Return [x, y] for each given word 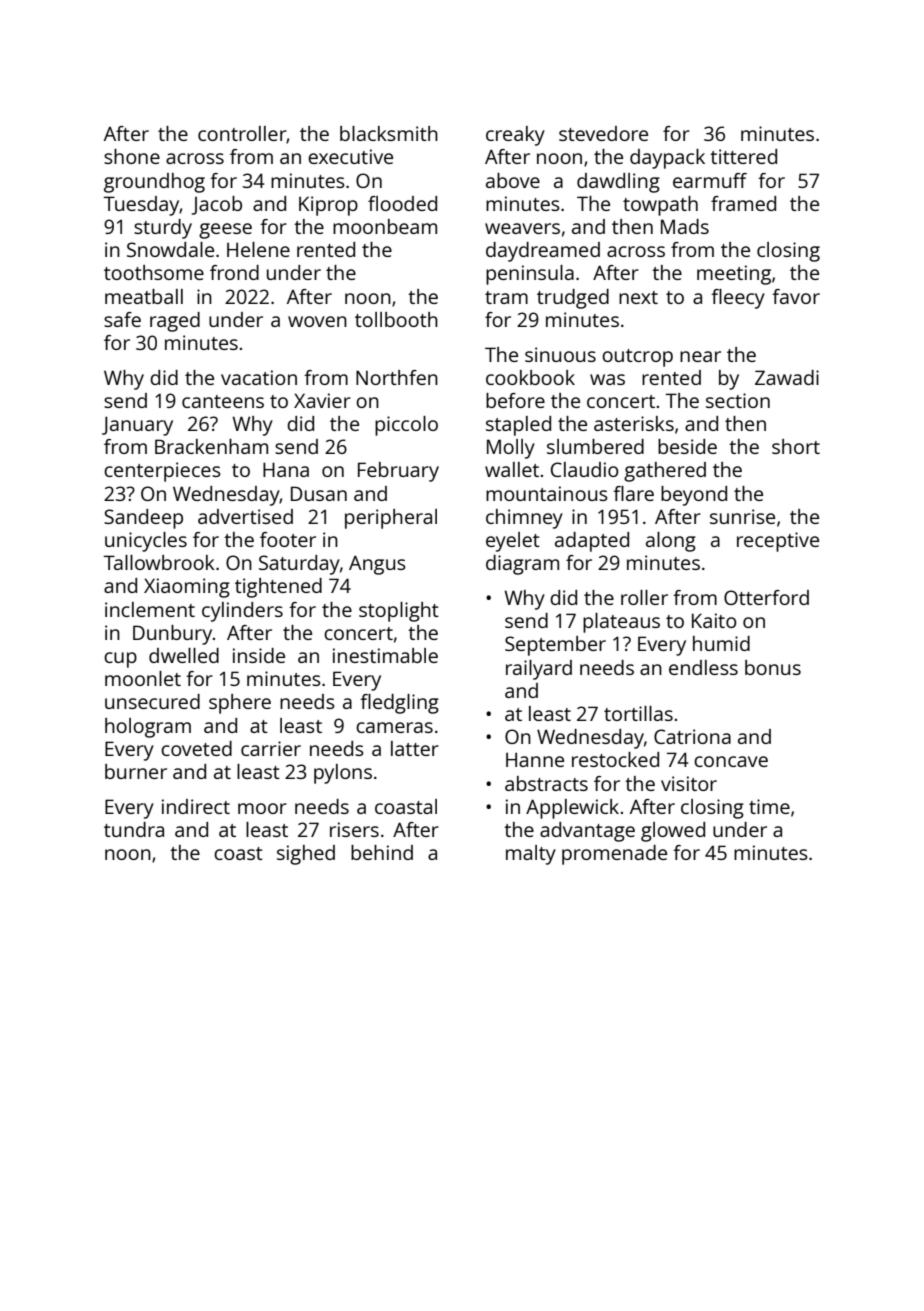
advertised [245, 516]
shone [132, 156]
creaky [515, 136]
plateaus [621, 623]
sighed [306, 855]
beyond [694, 496]
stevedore [603, 133]
